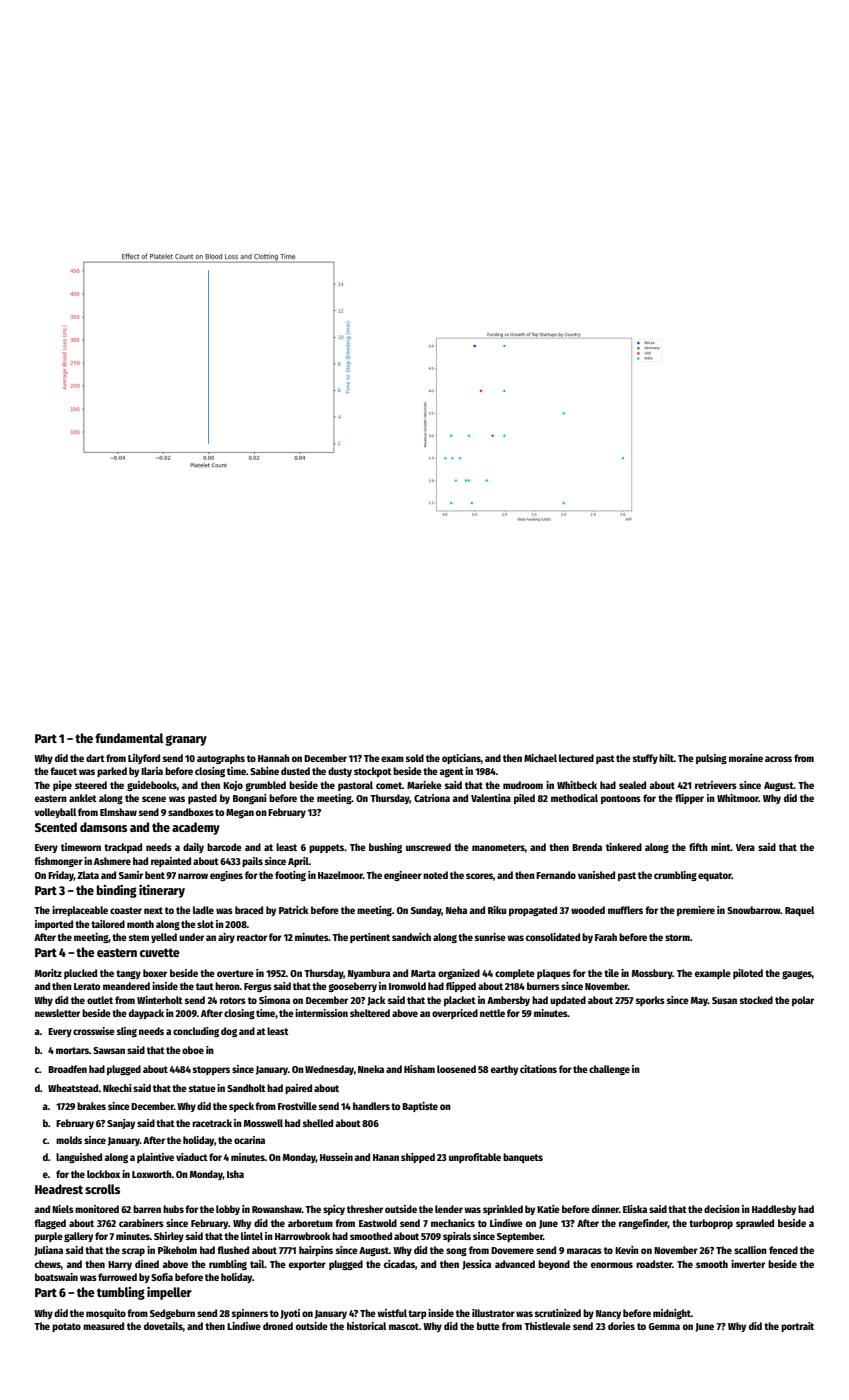  Describe the element at coordinates (449, 1209) in the page. I see `lender` at that location.
